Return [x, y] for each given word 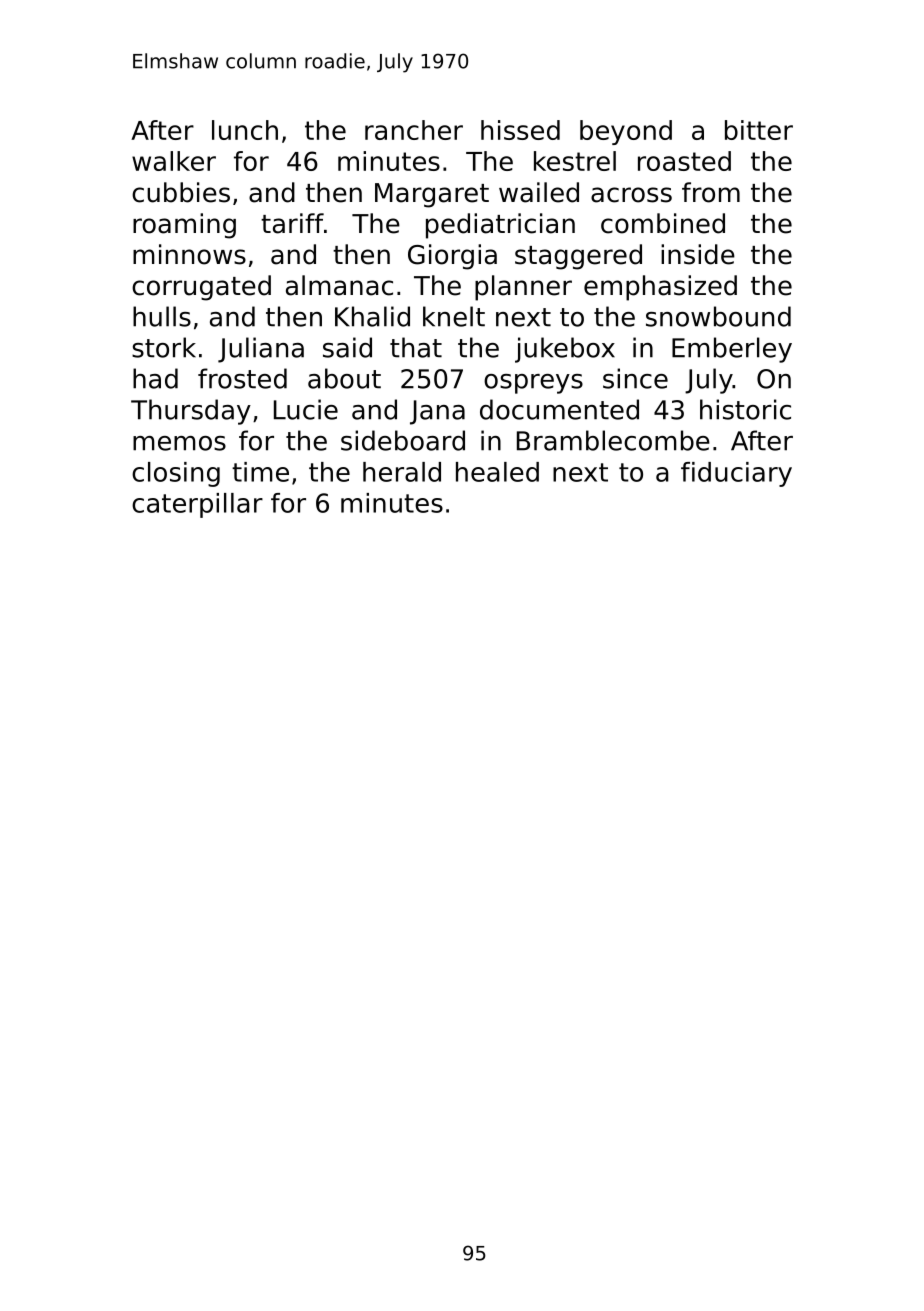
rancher [414, 130]
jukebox [565, 350]
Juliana [261, 350]
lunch [245, 130]
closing [176, 474]
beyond [626, 132]
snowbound [718, 316]
